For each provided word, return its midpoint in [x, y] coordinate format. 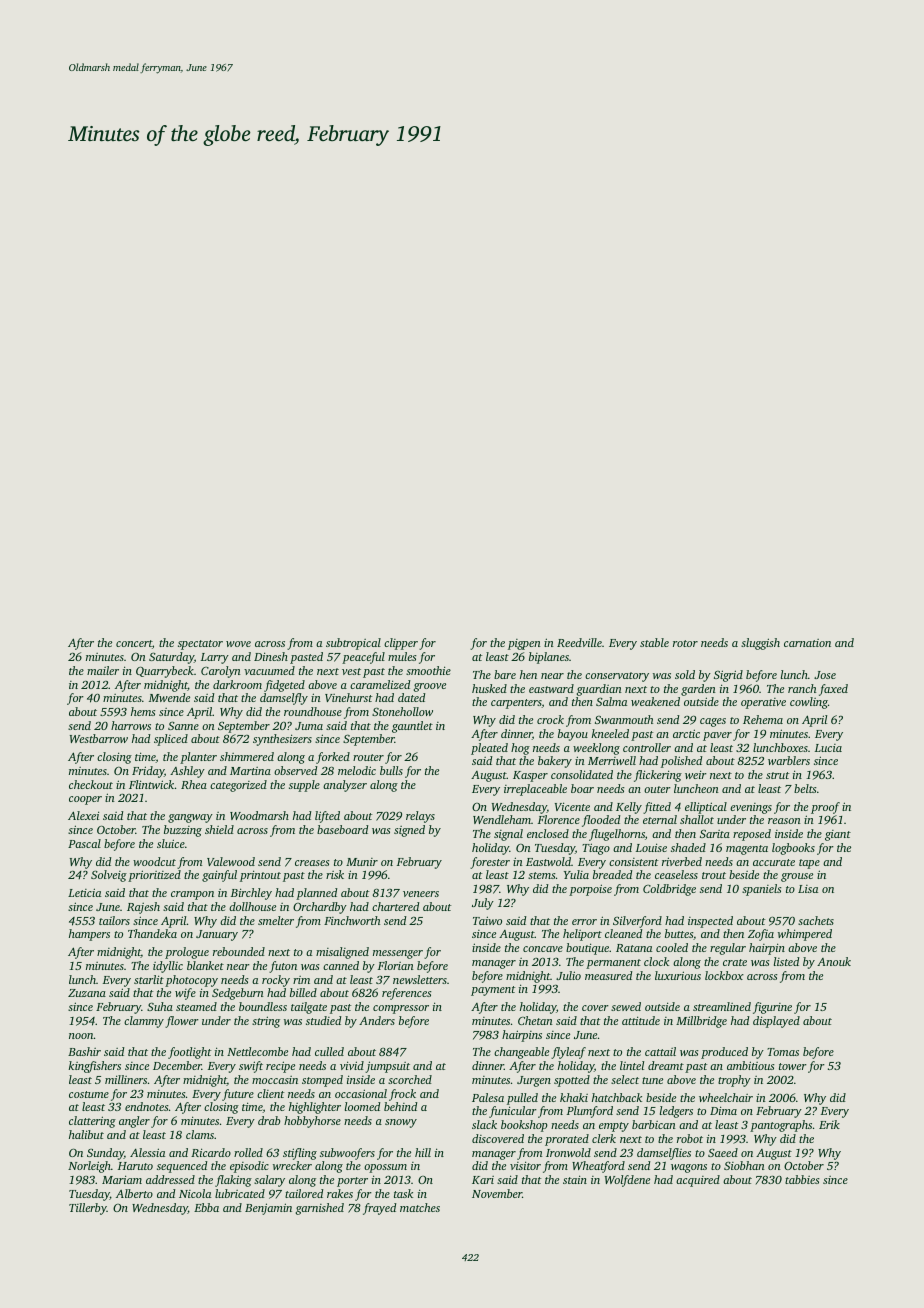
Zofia [761, 935]
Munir [362, 862]
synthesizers [282, 740]
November [497, 1193]
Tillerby [88, 1209]
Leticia [84, 892]
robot [690, 1138]
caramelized [380, 684]
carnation [807, 643]
